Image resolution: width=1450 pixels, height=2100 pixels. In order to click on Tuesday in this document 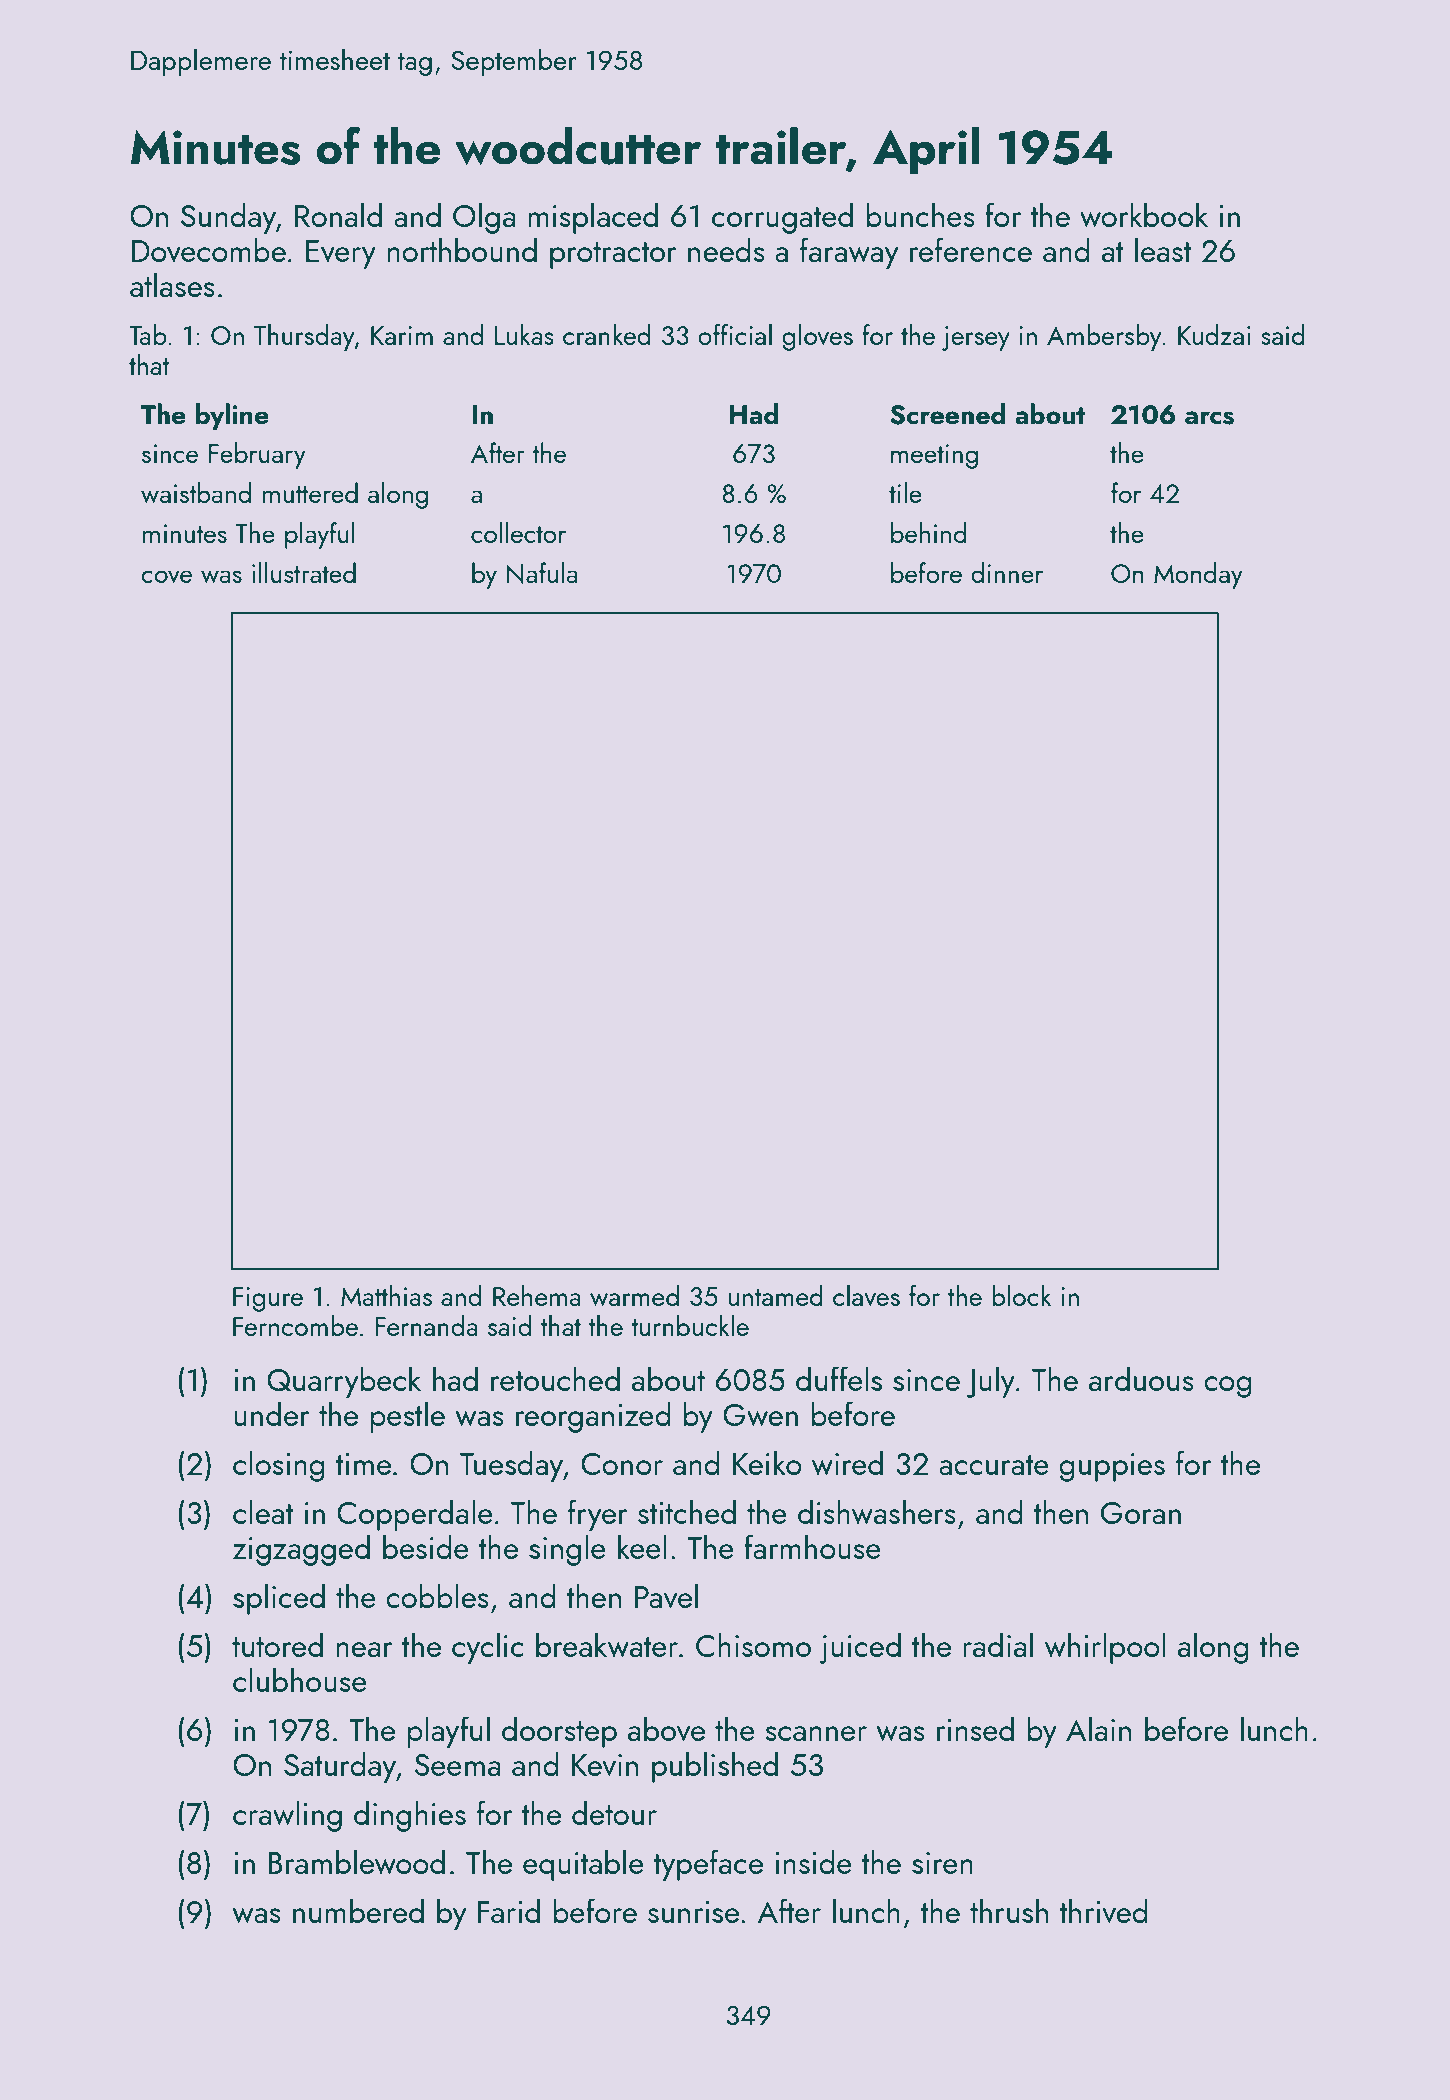, I will do `click(511, 1466)`.
